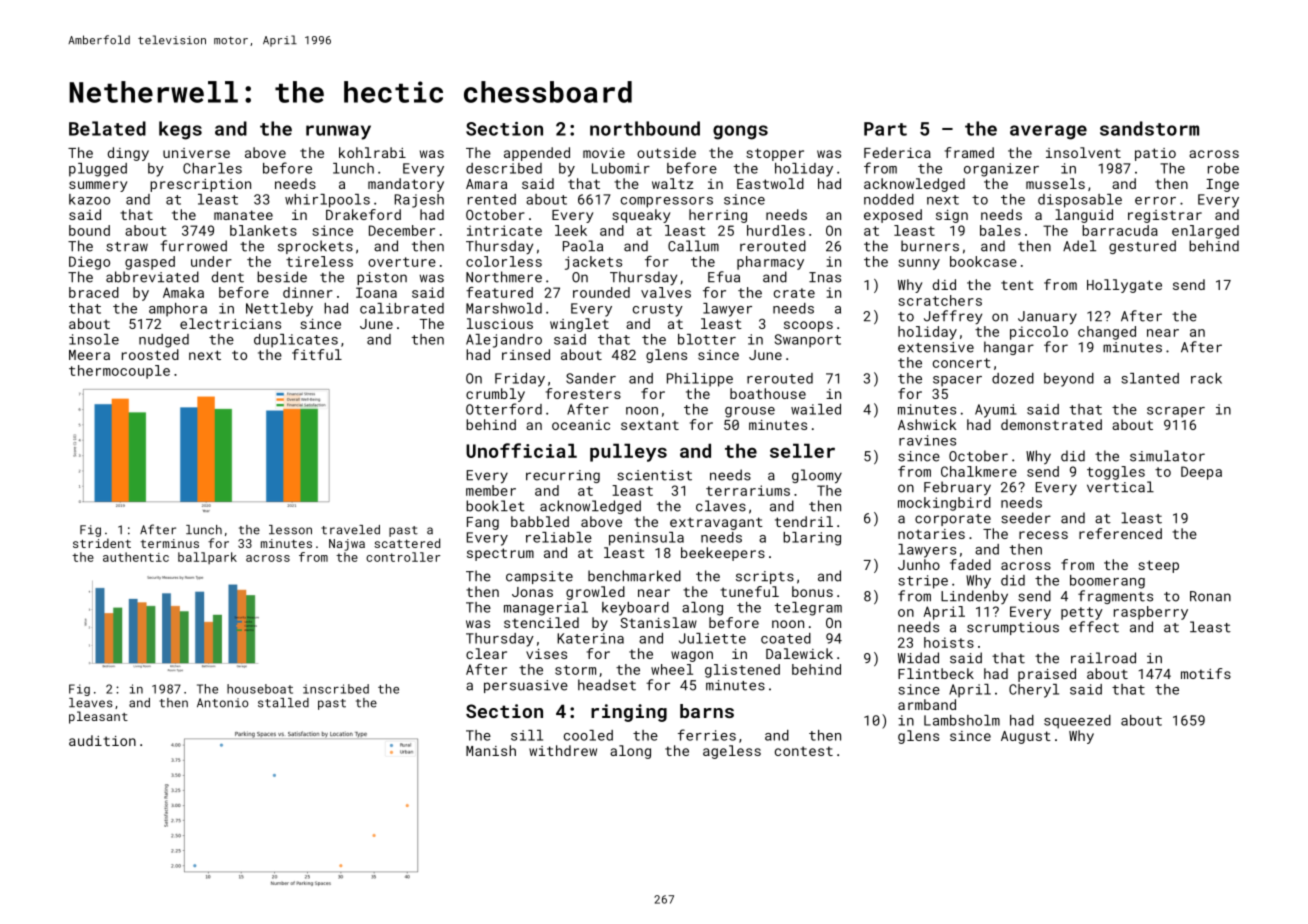  I want to click on piccolo, so click(1039, 333).
